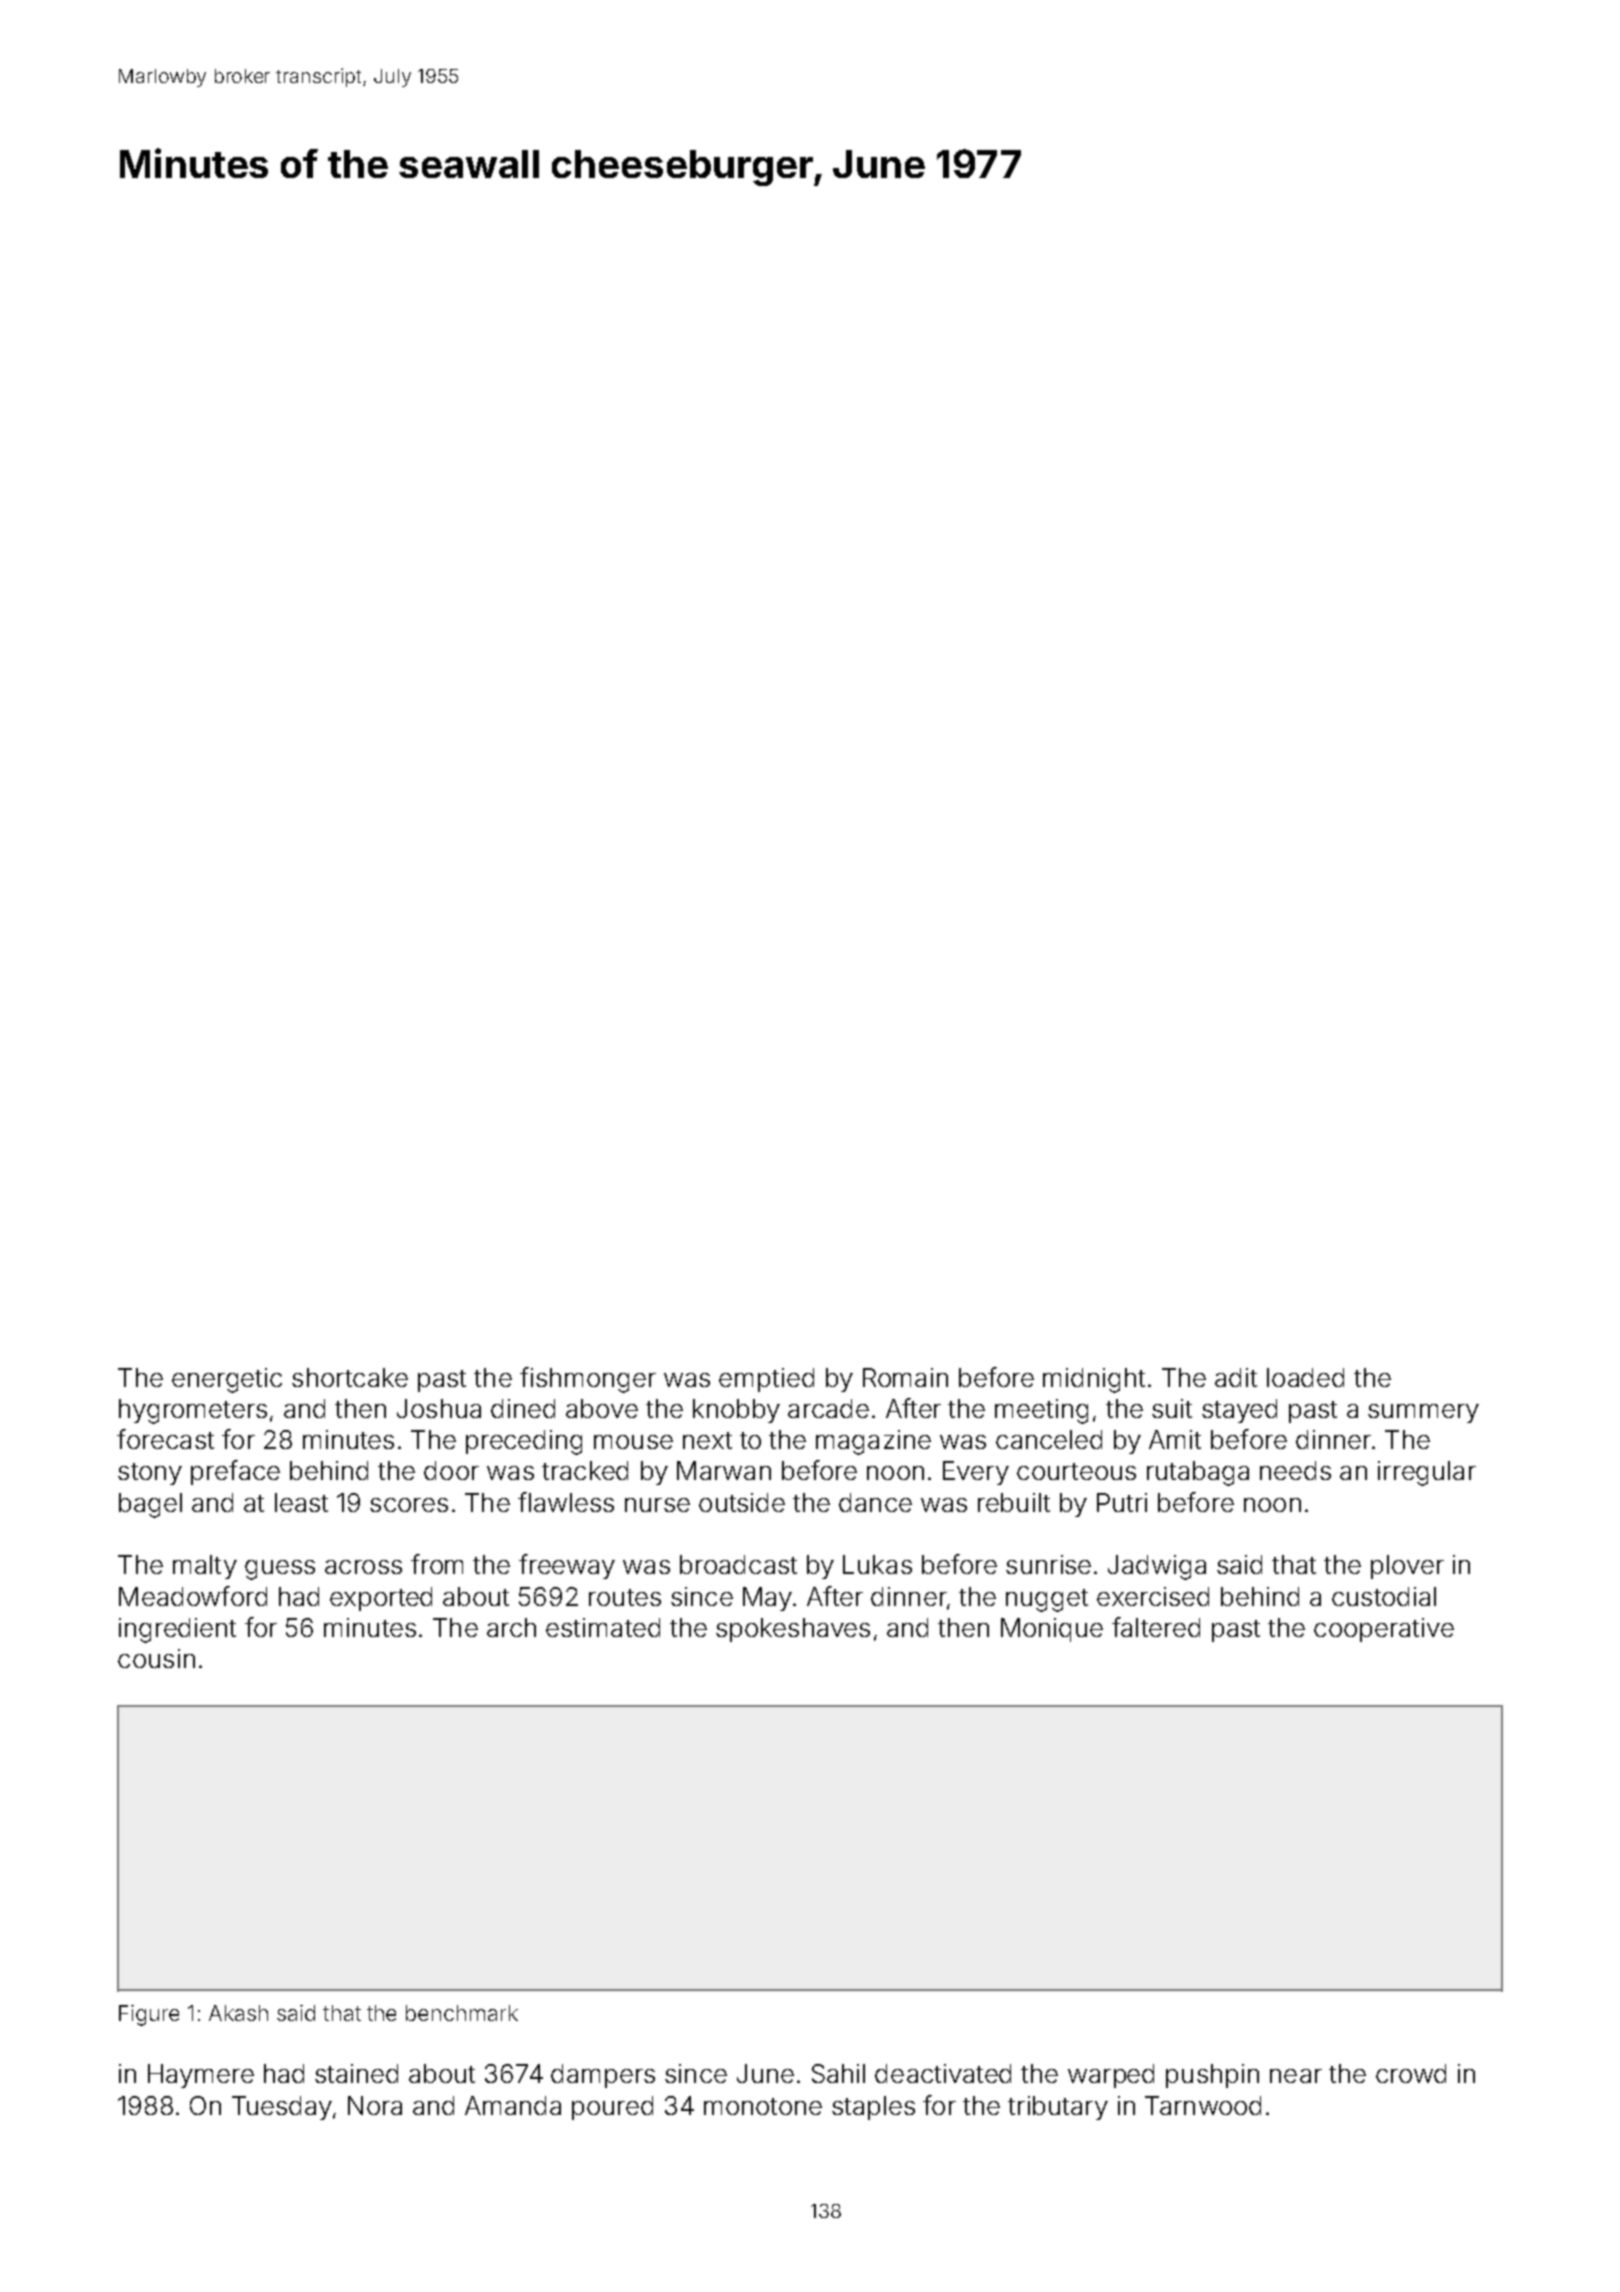 The width and height of the image is (1620, 2292). I want to click on crowd, so click(1411, 2073).
